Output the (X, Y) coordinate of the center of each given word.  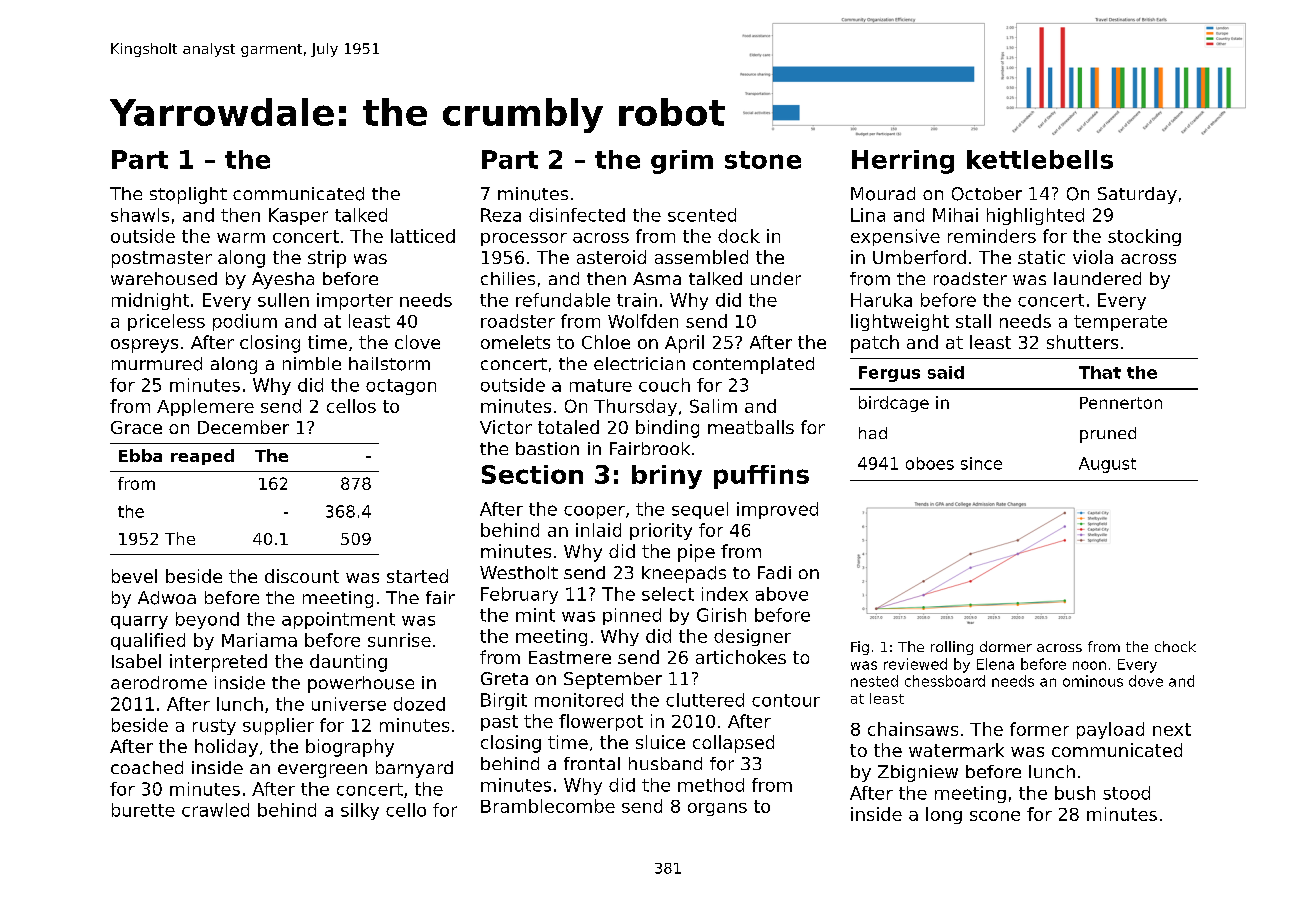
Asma (657, 278)
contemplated (753, 365)
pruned (1108, 435)
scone (995, 816)
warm (241, 238)
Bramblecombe (548, 806)
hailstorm (389, 364)
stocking (1144, 237)
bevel (134, 576)
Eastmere (570, 657)
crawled (215, 810)
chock (1175, 646)
